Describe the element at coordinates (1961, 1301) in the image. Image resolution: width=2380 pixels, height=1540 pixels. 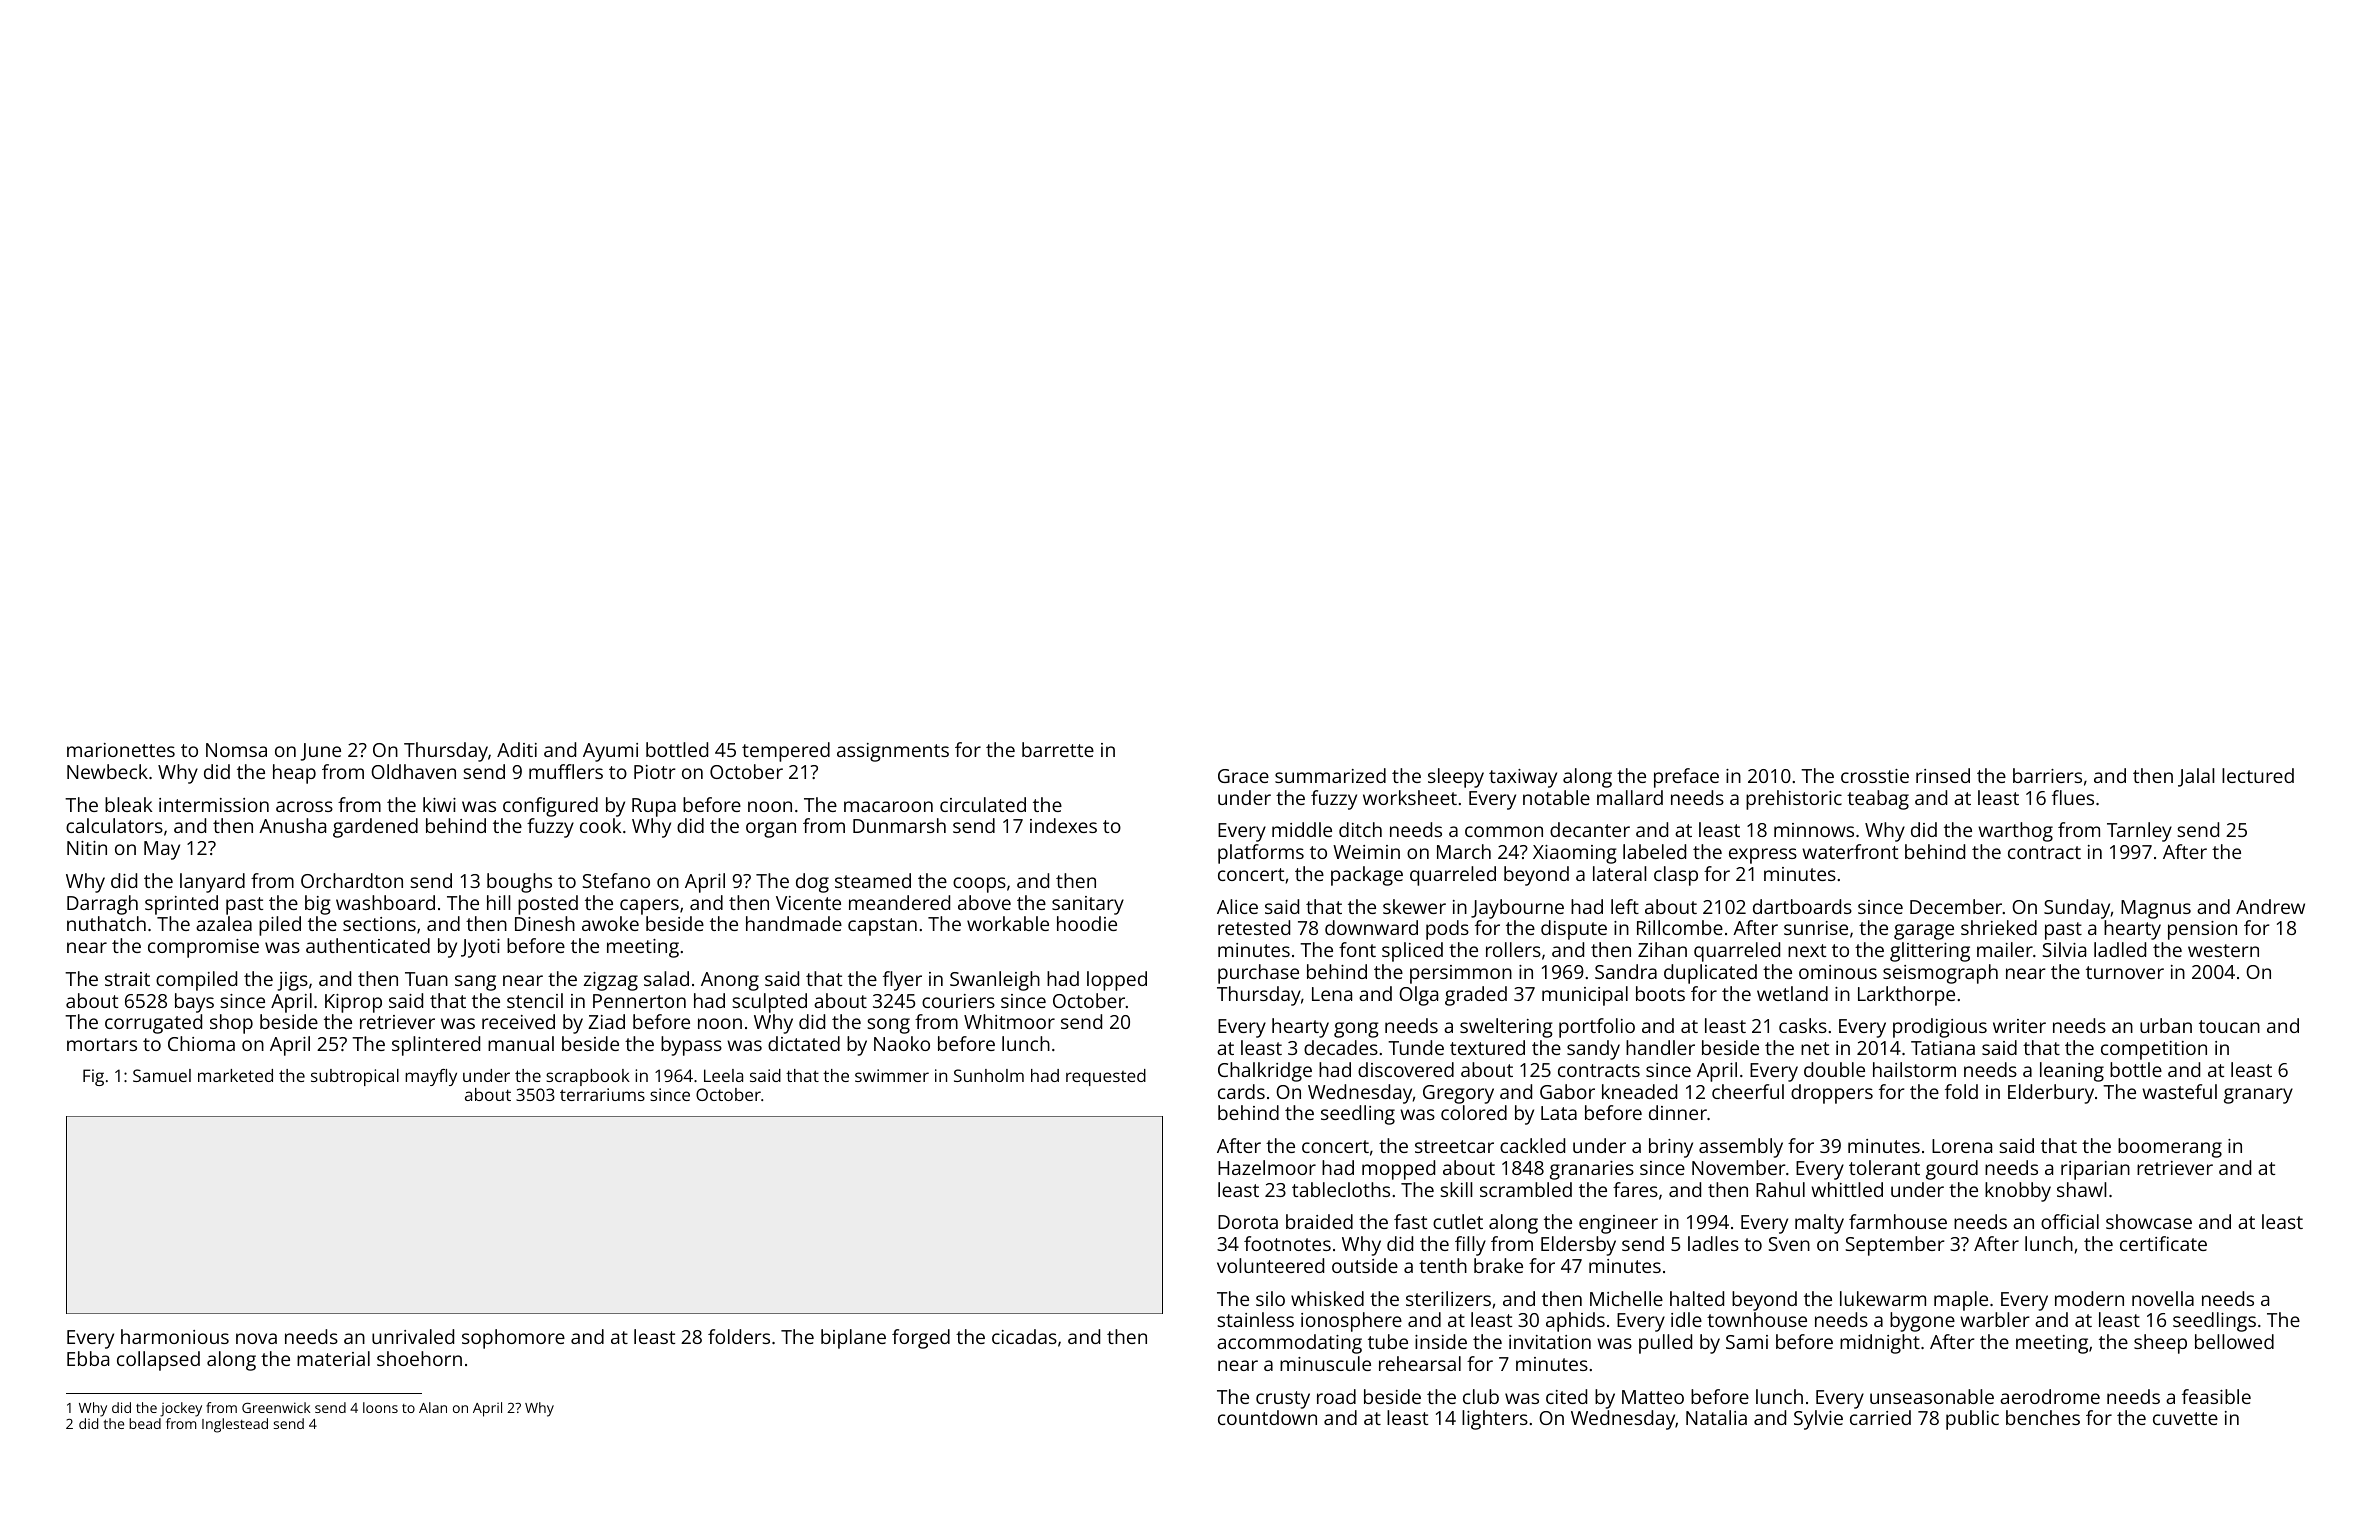
I see `maple` at that location.
